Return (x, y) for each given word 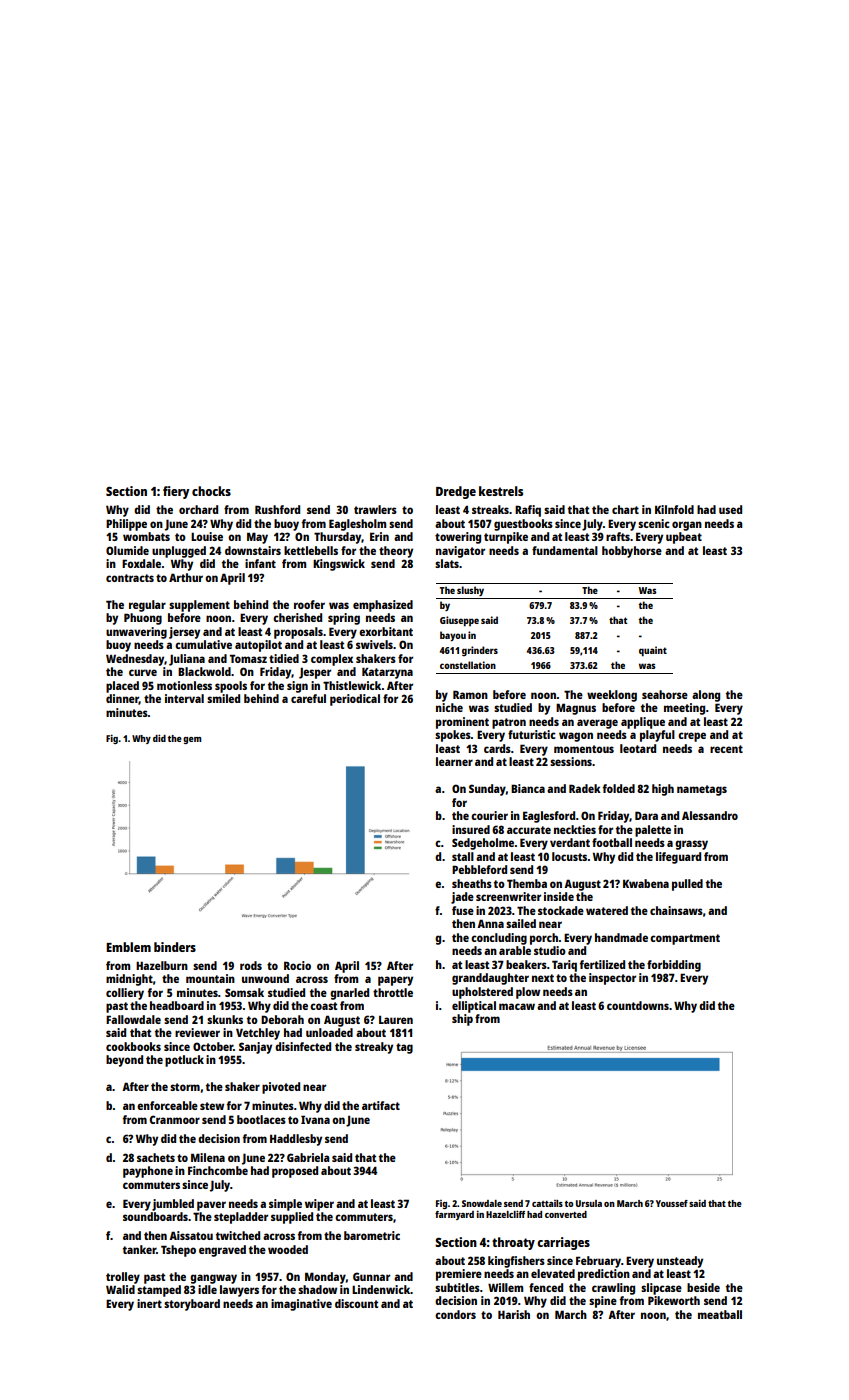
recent (726, 749)
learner (454, 761)
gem (192, 740)
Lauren (396, 1020)
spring (344, 619)
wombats (146, 536)
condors (455, 1314)
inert (149, 1303)
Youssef (672, 1203)
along (706, 696)
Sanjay (255, 1048)
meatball (720, 1314)
